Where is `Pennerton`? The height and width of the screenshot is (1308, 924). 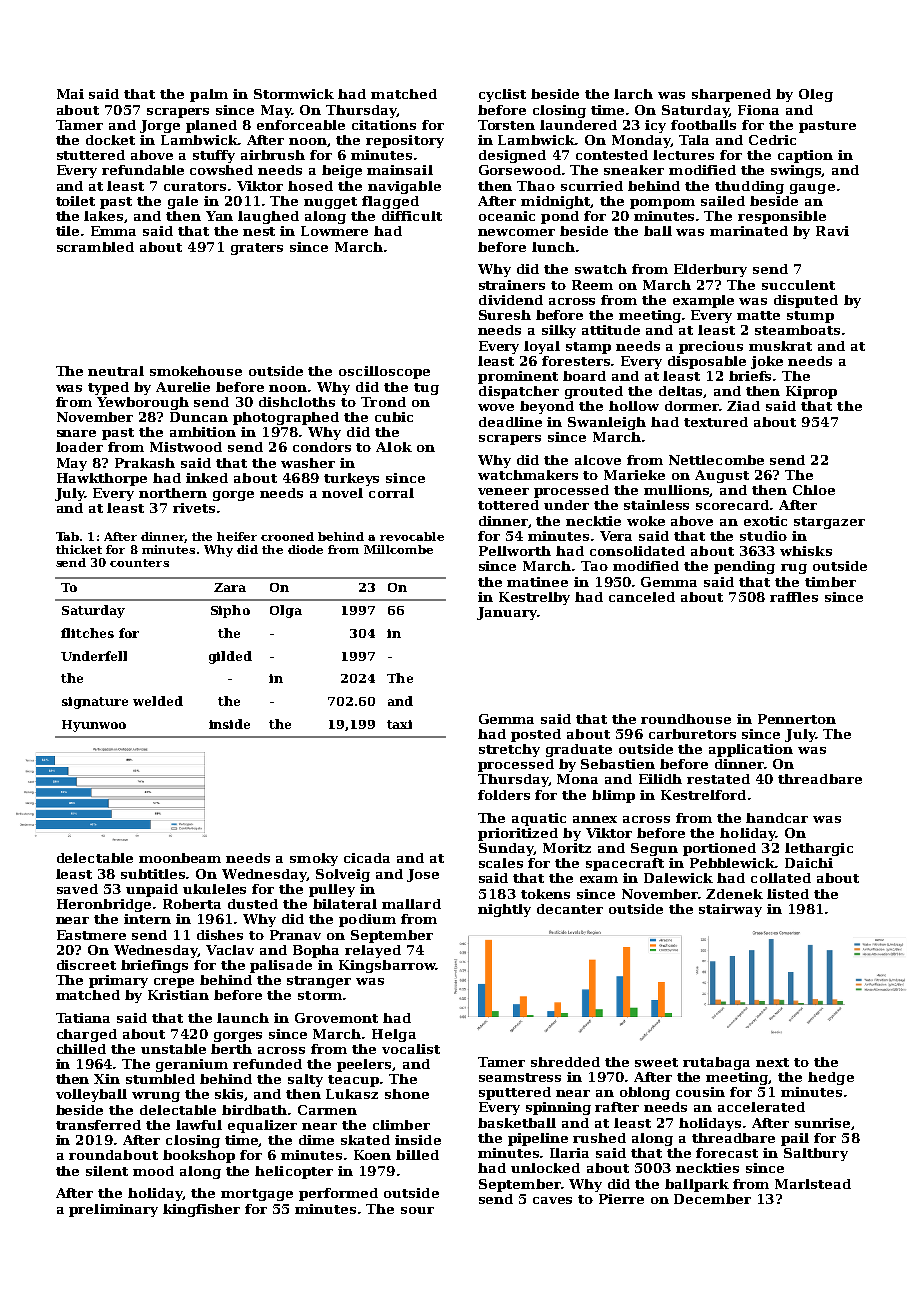 Pennerton is located at coordinates (797, 719).
